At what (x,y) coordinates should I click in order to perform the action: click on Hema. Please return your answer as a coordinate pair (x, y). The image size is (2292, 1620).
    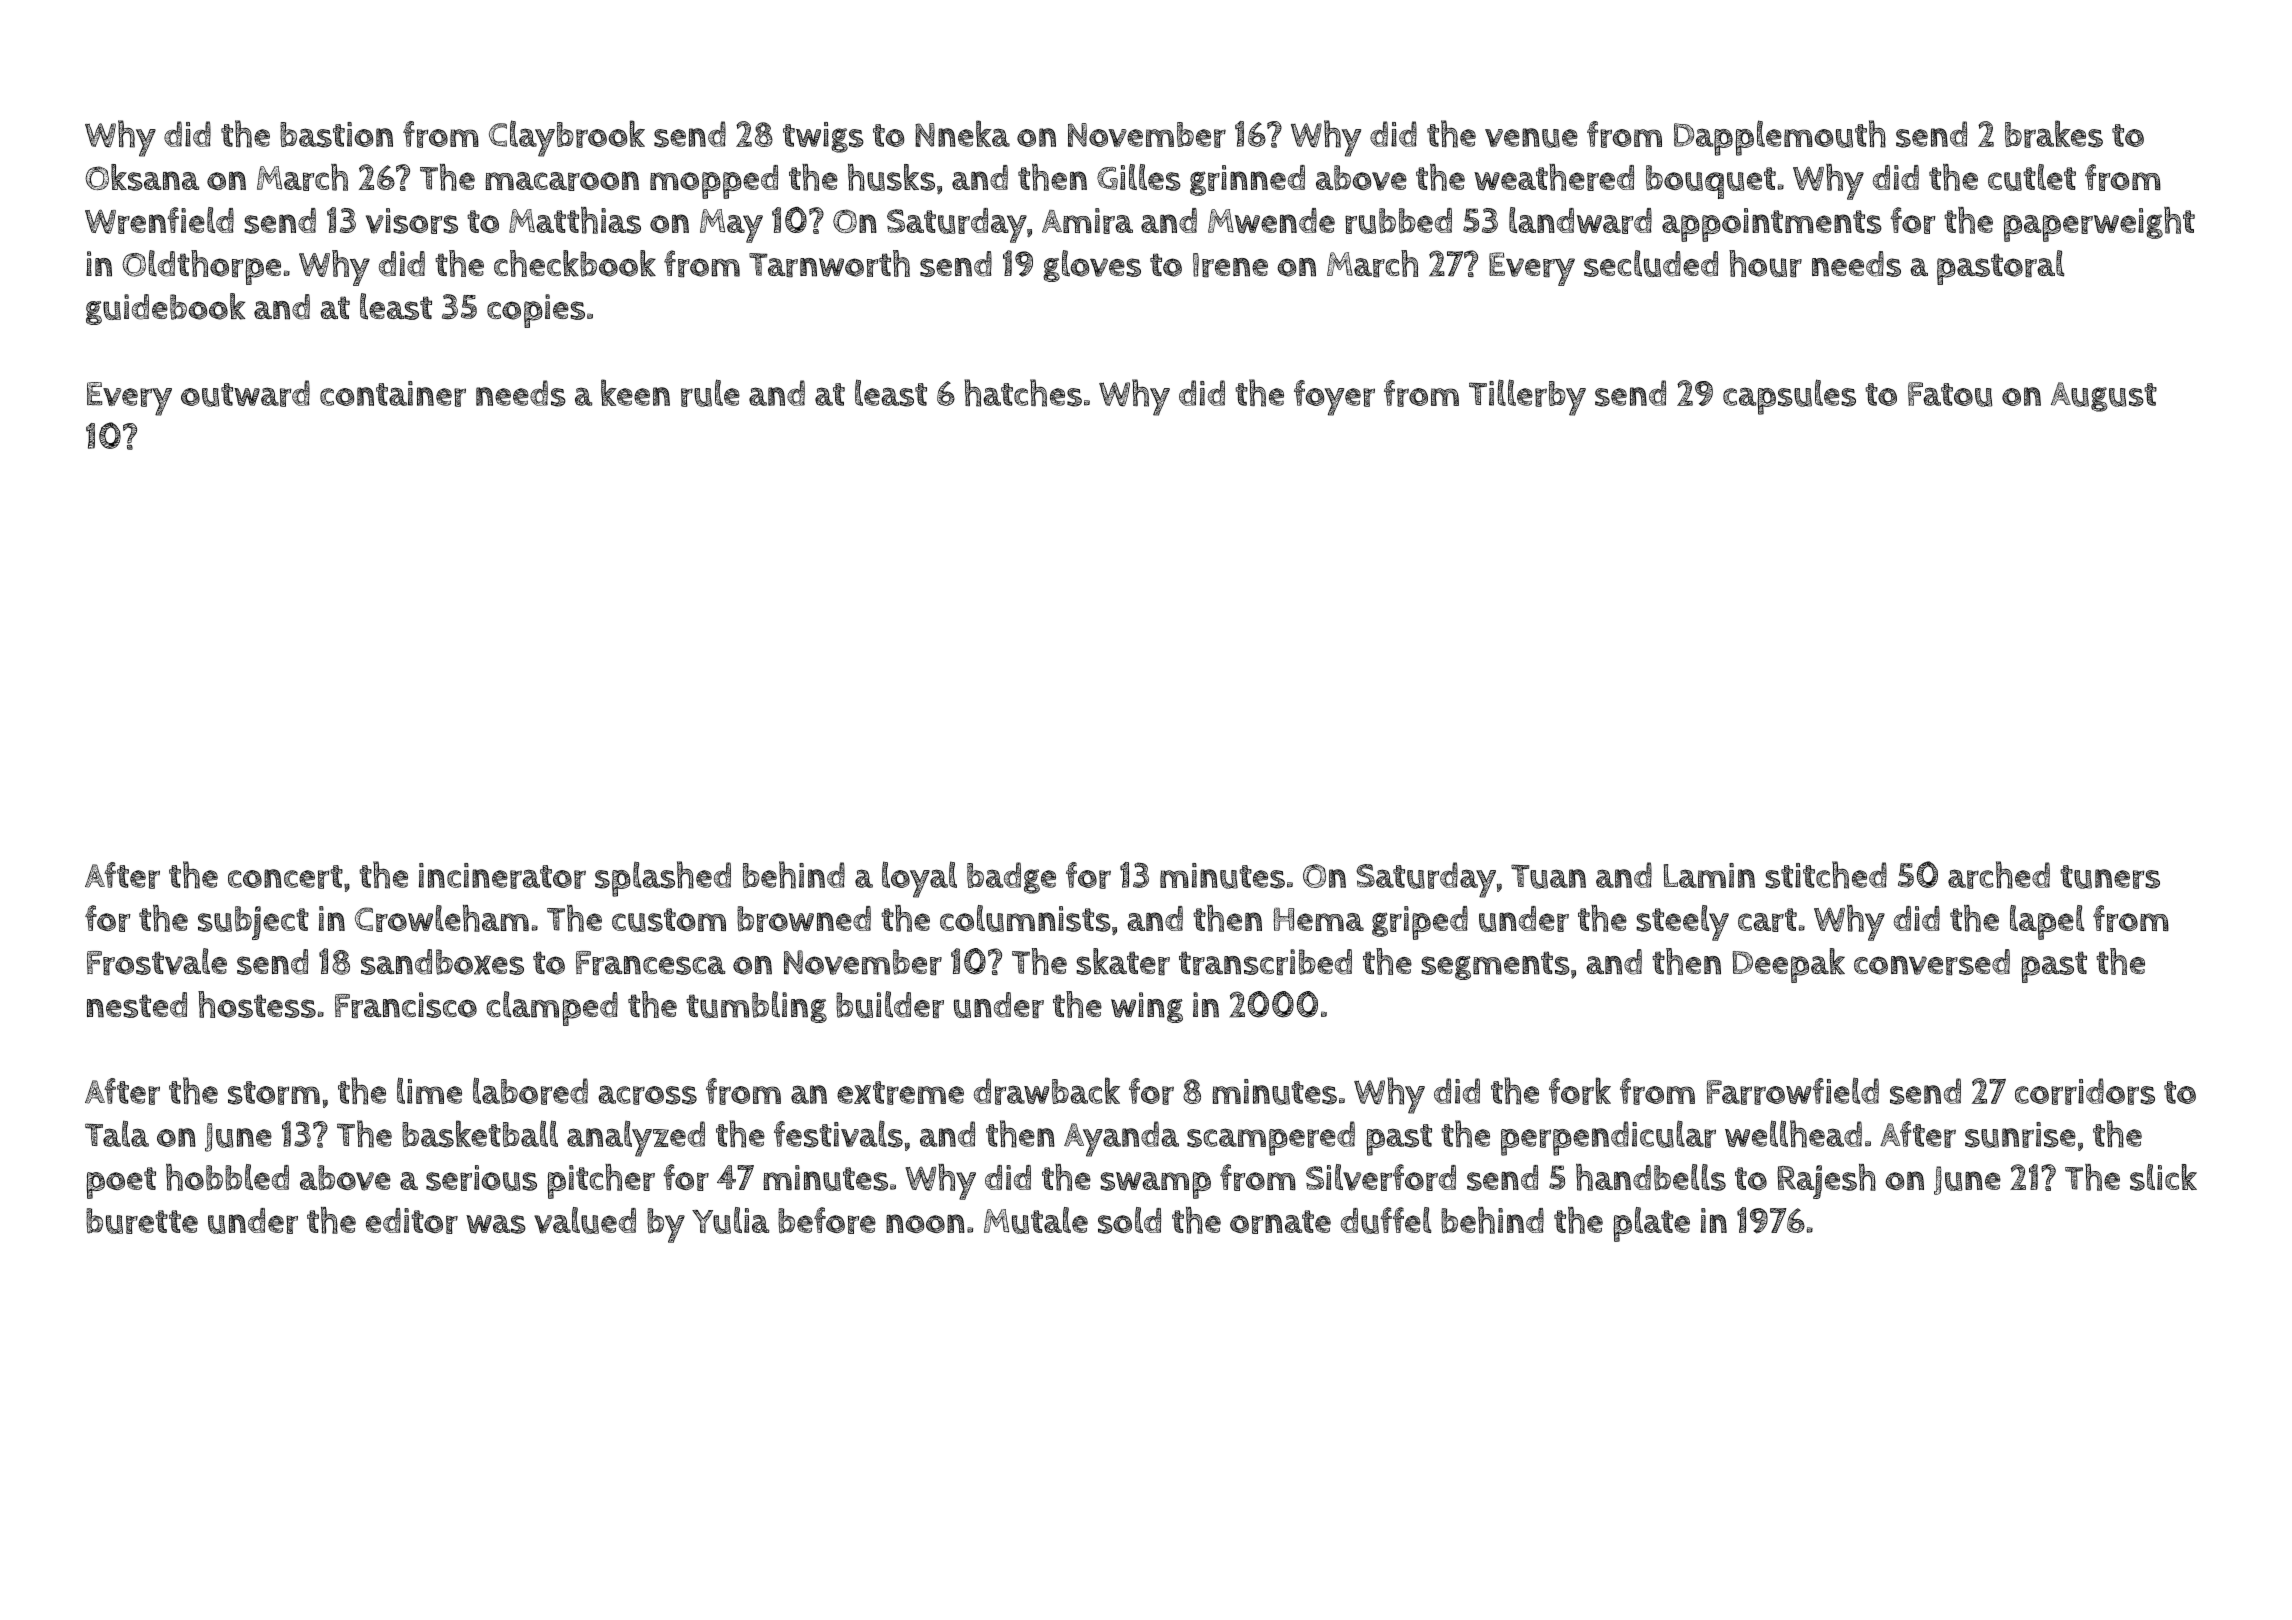
    Looking at the image, I should click on (1318, 919).
